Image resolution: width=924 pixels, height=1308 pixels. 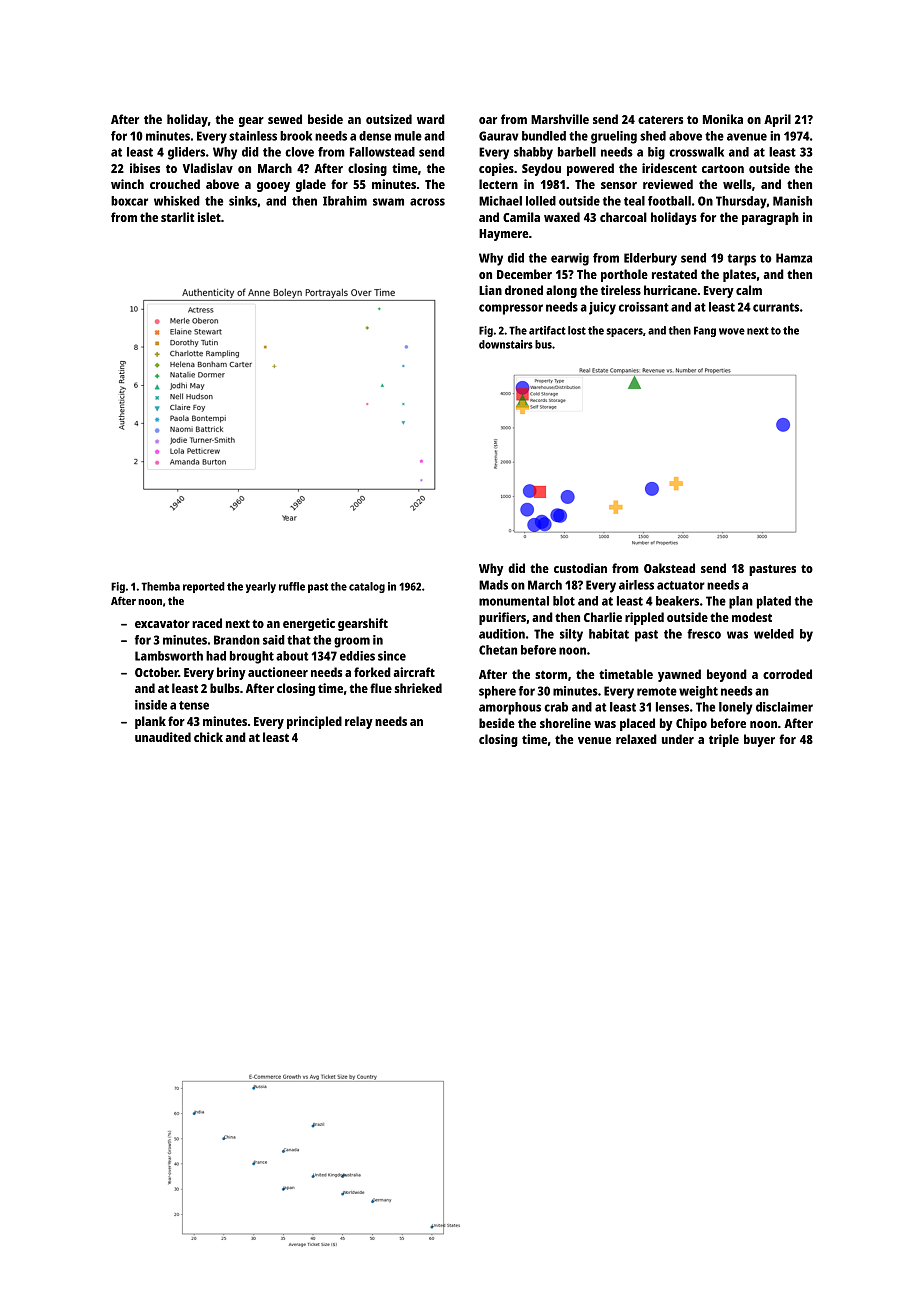 What do you see at coordinates (634, 201) in the screenshot?
I see `teal` at bounding box center [634, 201].
